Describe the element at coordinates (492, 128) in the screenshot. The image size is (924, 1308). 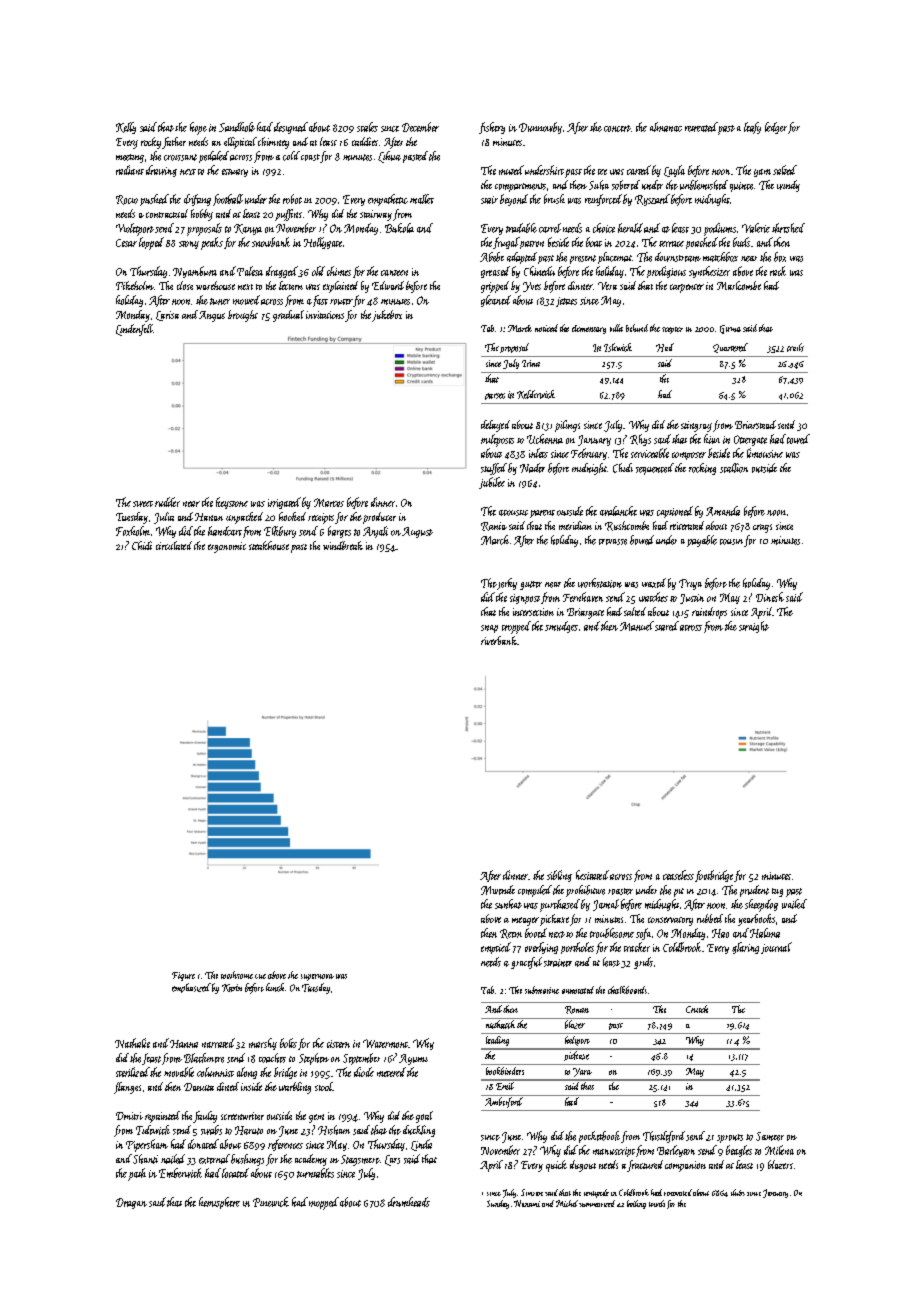
I see `fishery` at that location.
